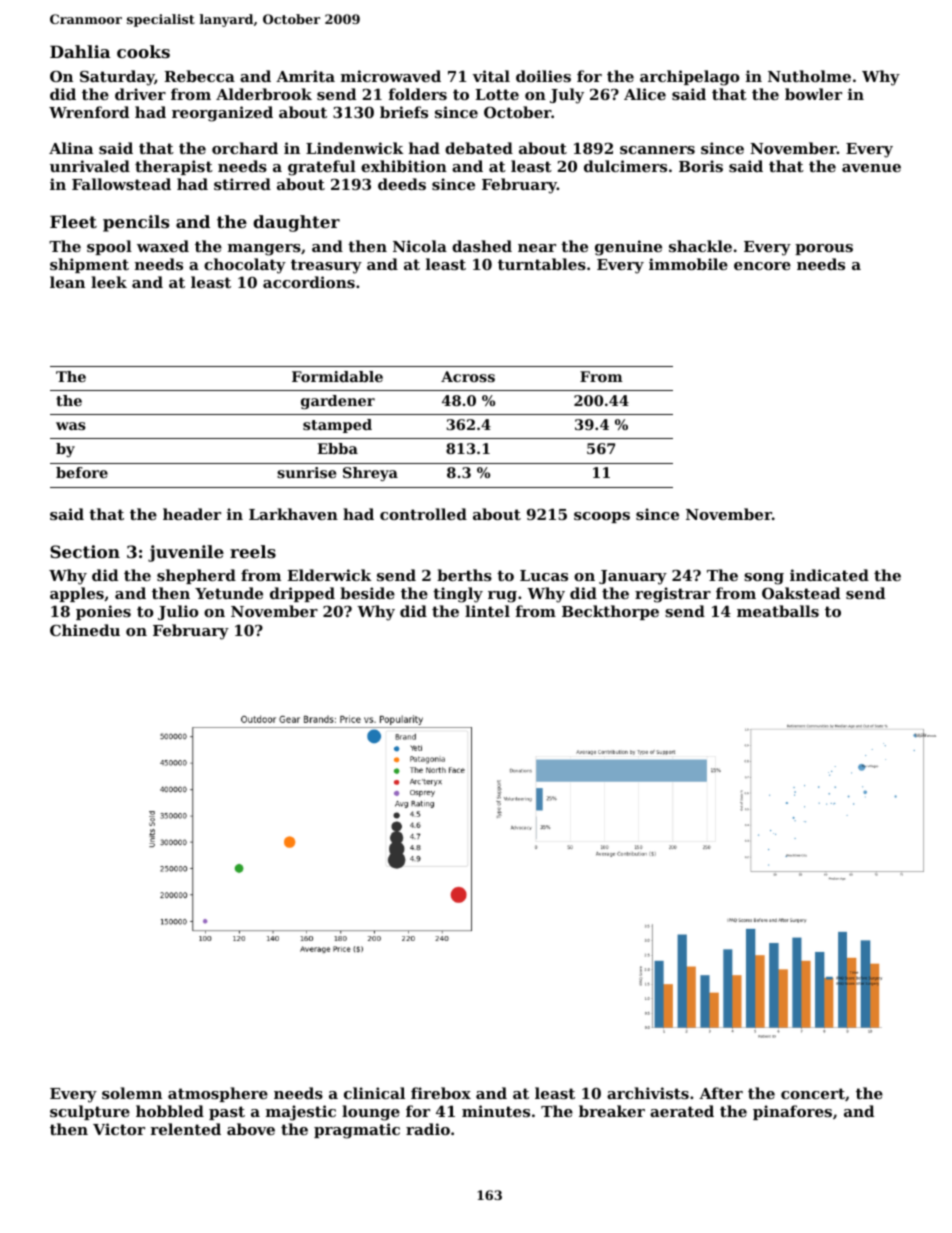 The width and height of the page is (952, 1233). What do you see at coordinates (85, 630) in the page?
I see `Chinedu` at bounding box center [85, 630].
